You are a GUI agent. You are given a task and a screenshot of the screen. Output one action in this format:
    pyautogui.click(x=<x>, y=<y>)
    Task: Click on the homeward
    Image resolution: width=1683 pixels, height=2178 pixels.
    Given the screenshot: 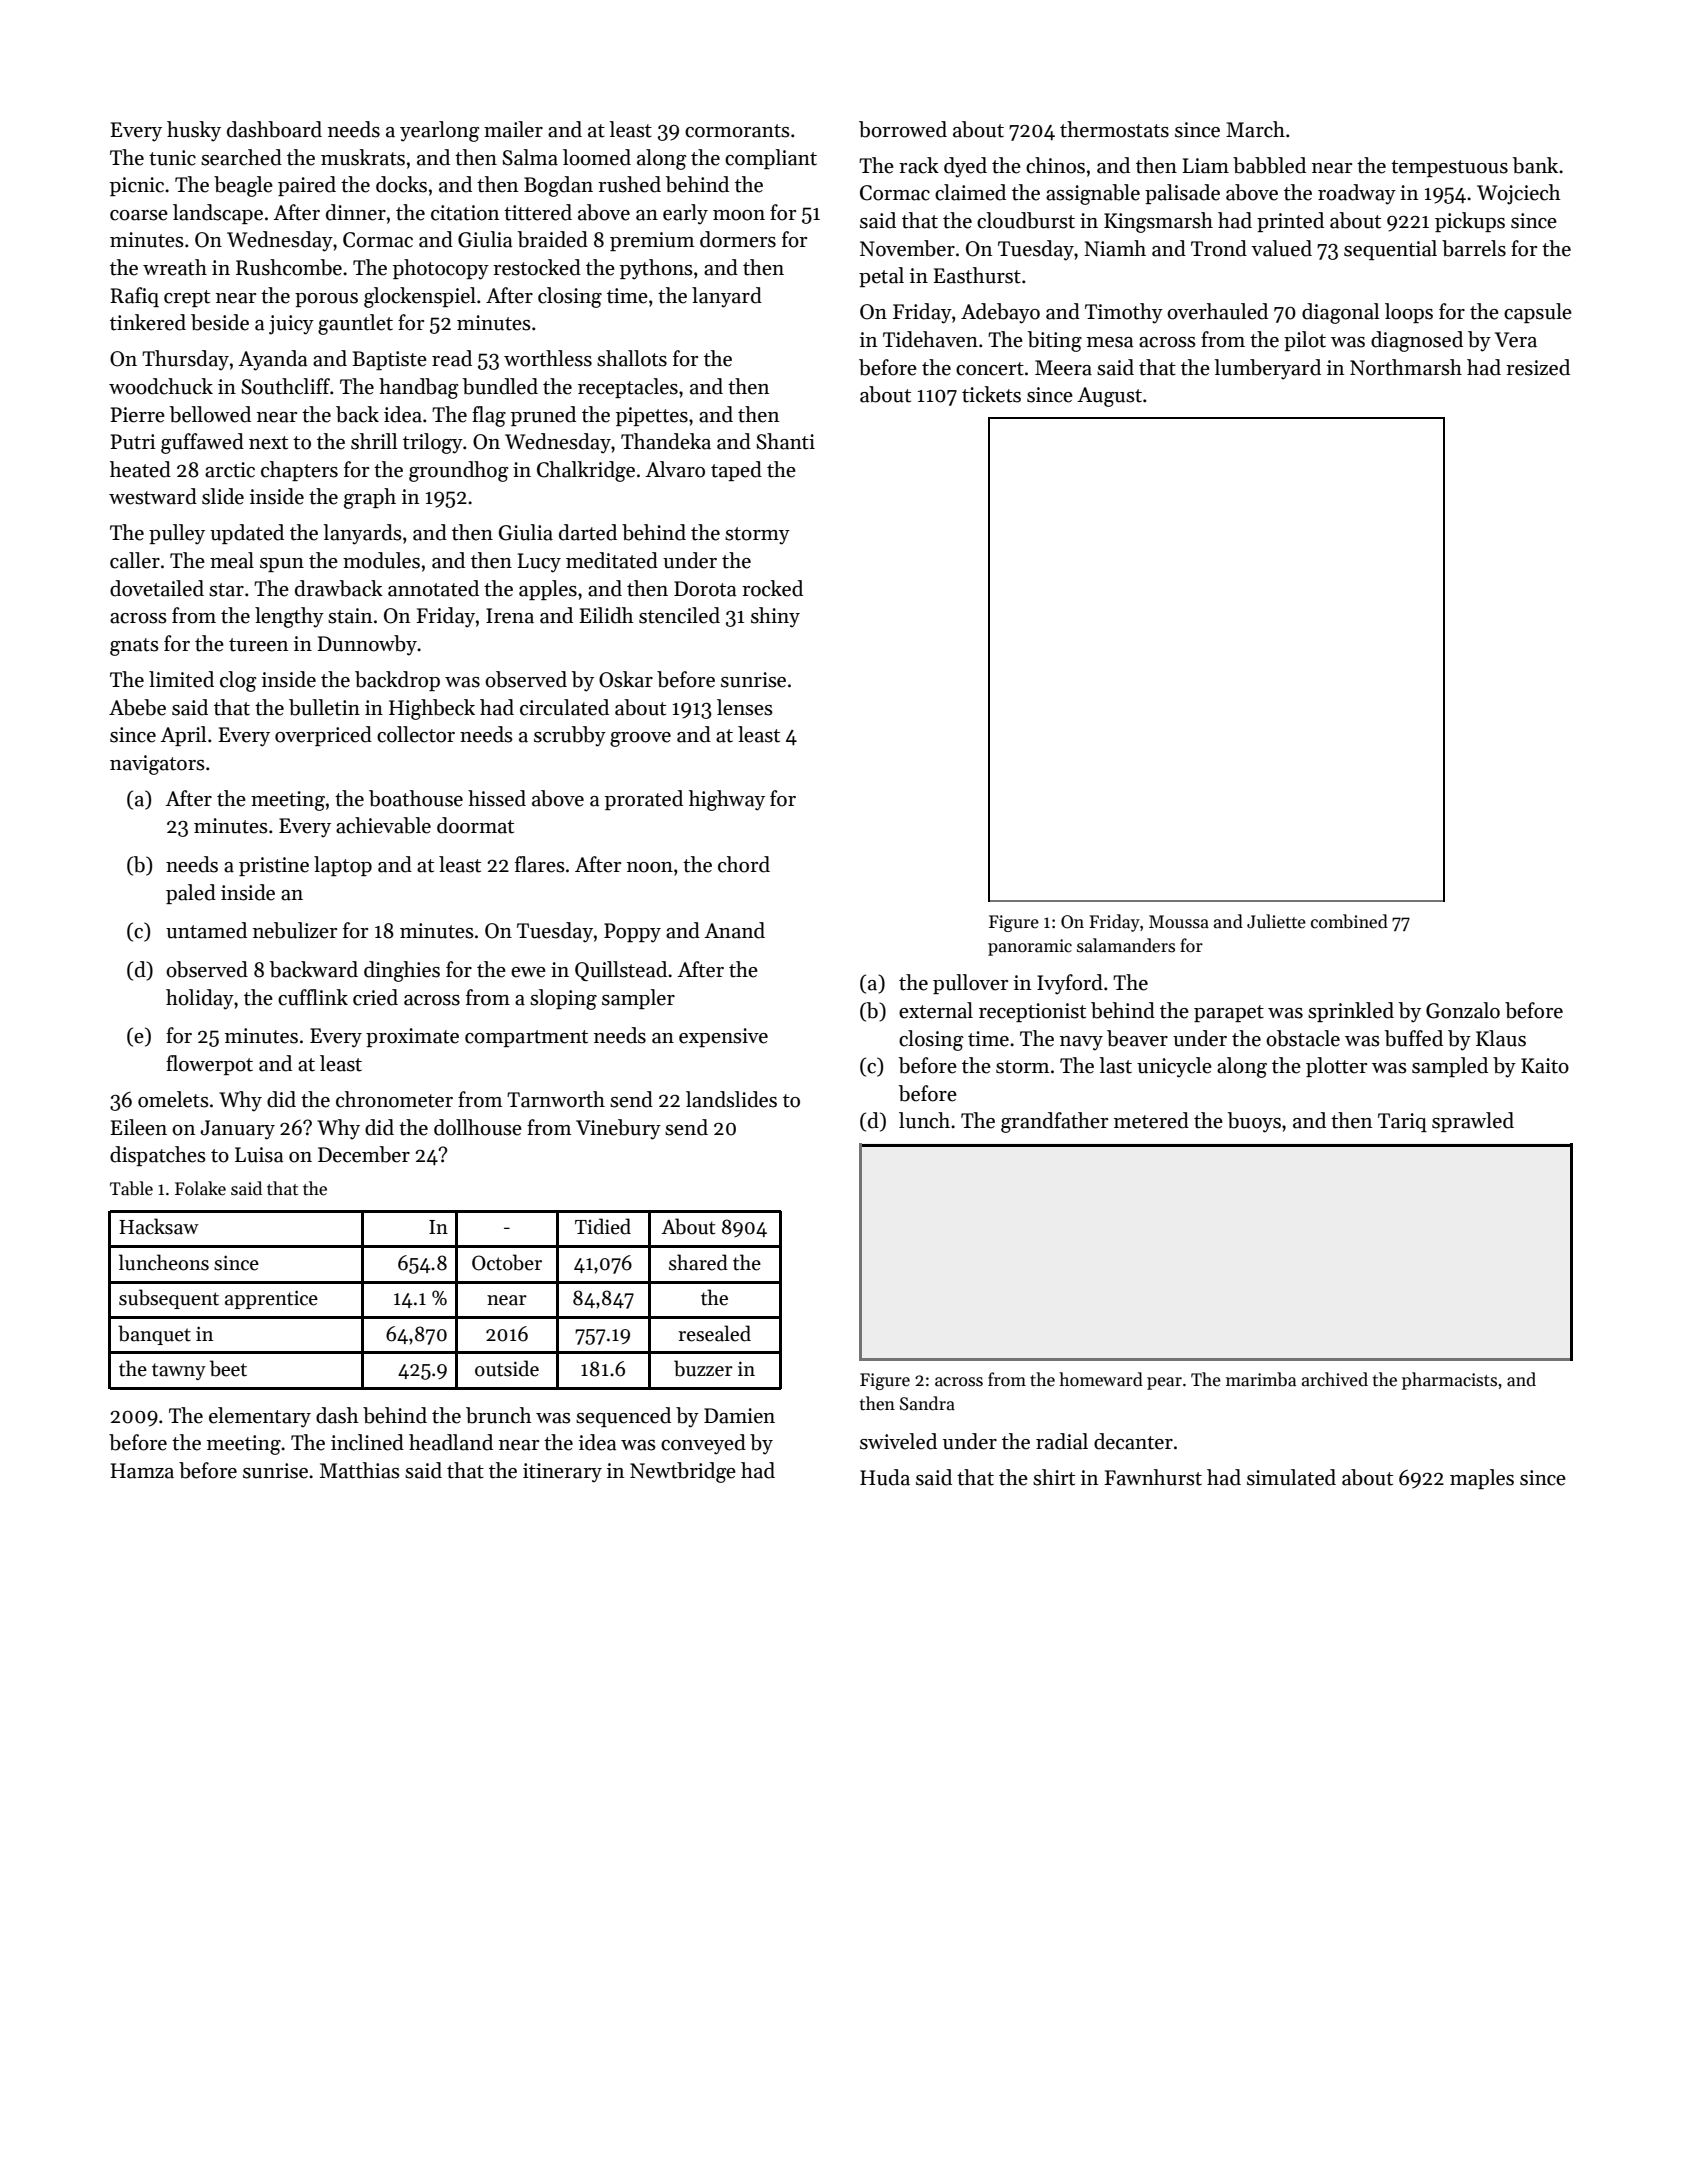 What is the action you would take?
    pyautogui.click(x=1101, y=1379)
